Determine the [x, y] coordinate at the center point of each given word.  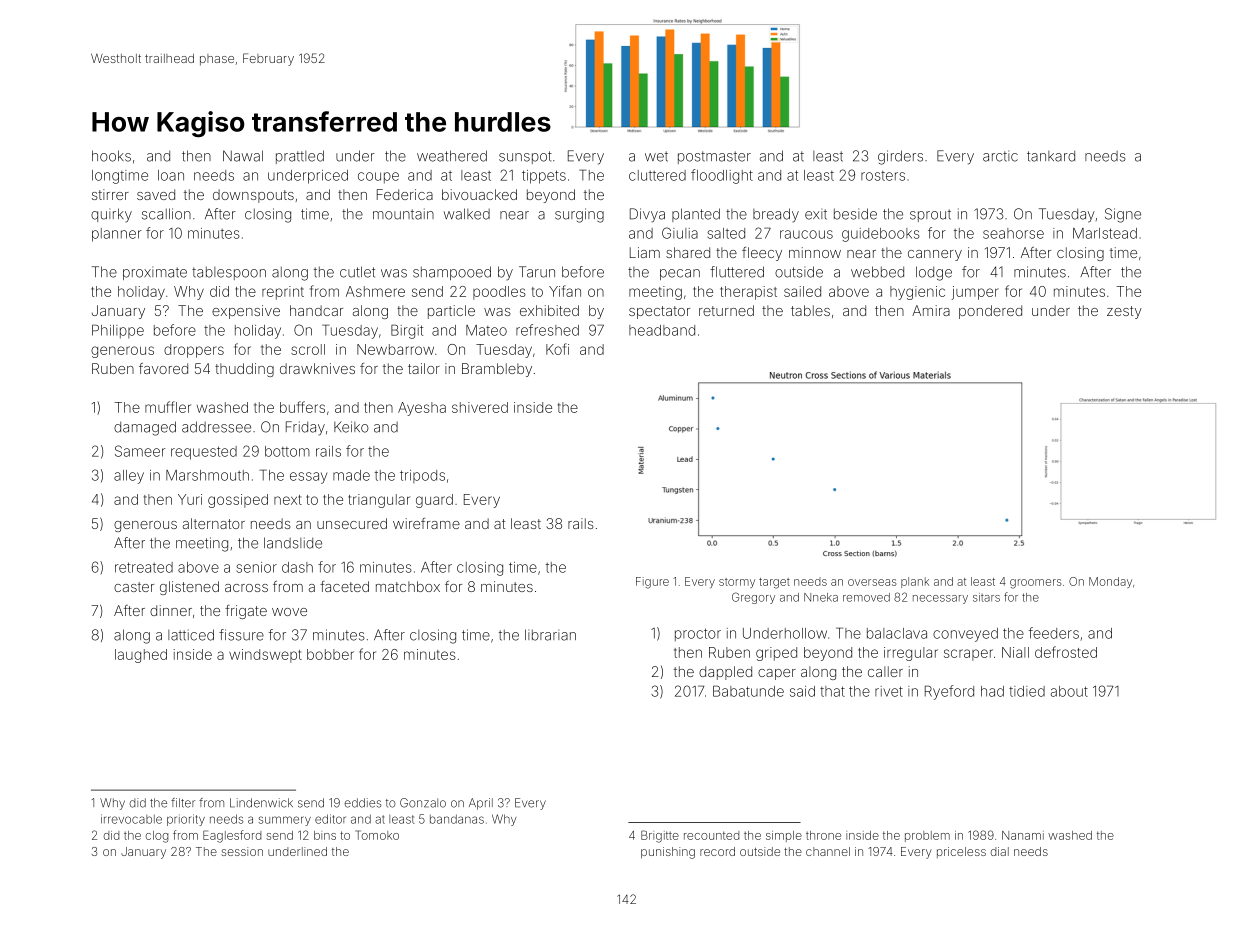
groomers [1035, 584]
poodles [499, 293]
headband [662, 330]
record [717, 851]
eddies [363, 803]
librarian [550, 635]
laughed [141, 656]
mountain [403, 214]
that [832, 691]
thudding [244, 370]
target [774, 583]
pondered [990, 312]
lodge [934, 273]
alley [129, 477]
